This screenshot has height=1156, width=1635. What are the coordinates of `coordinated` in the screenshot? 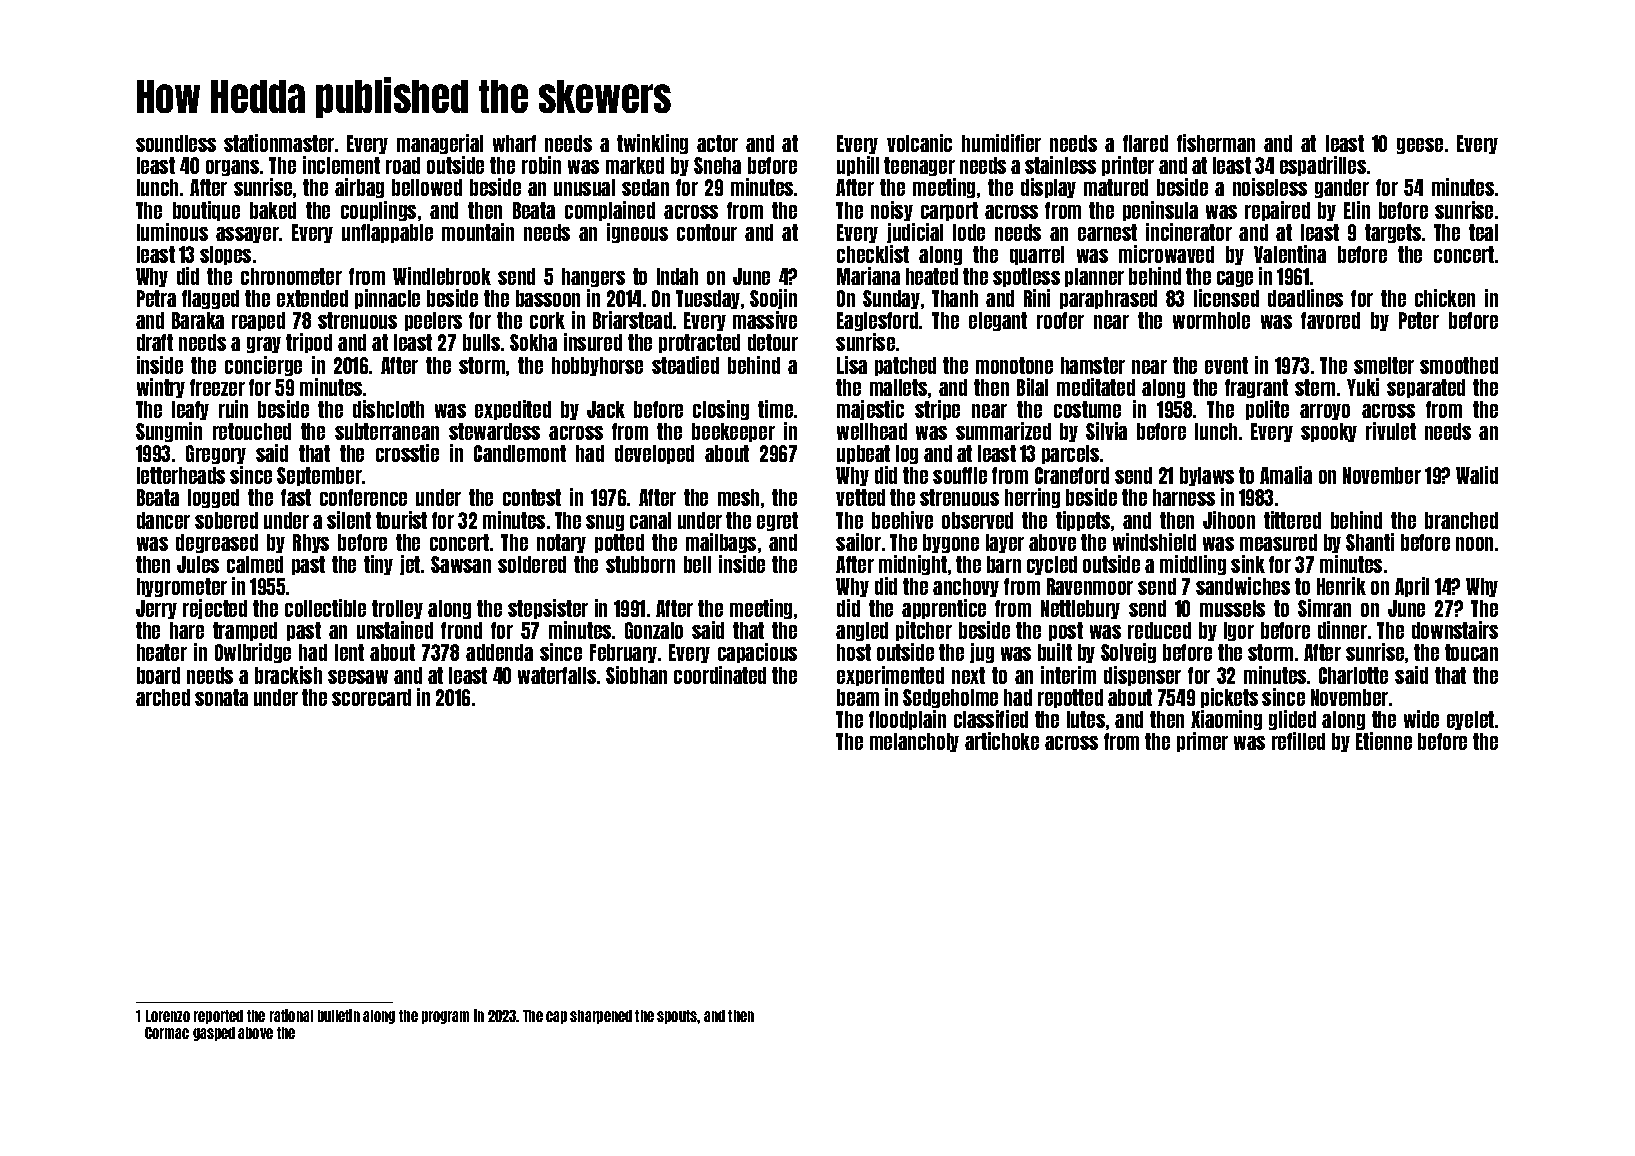 It's located at (720, 675).
